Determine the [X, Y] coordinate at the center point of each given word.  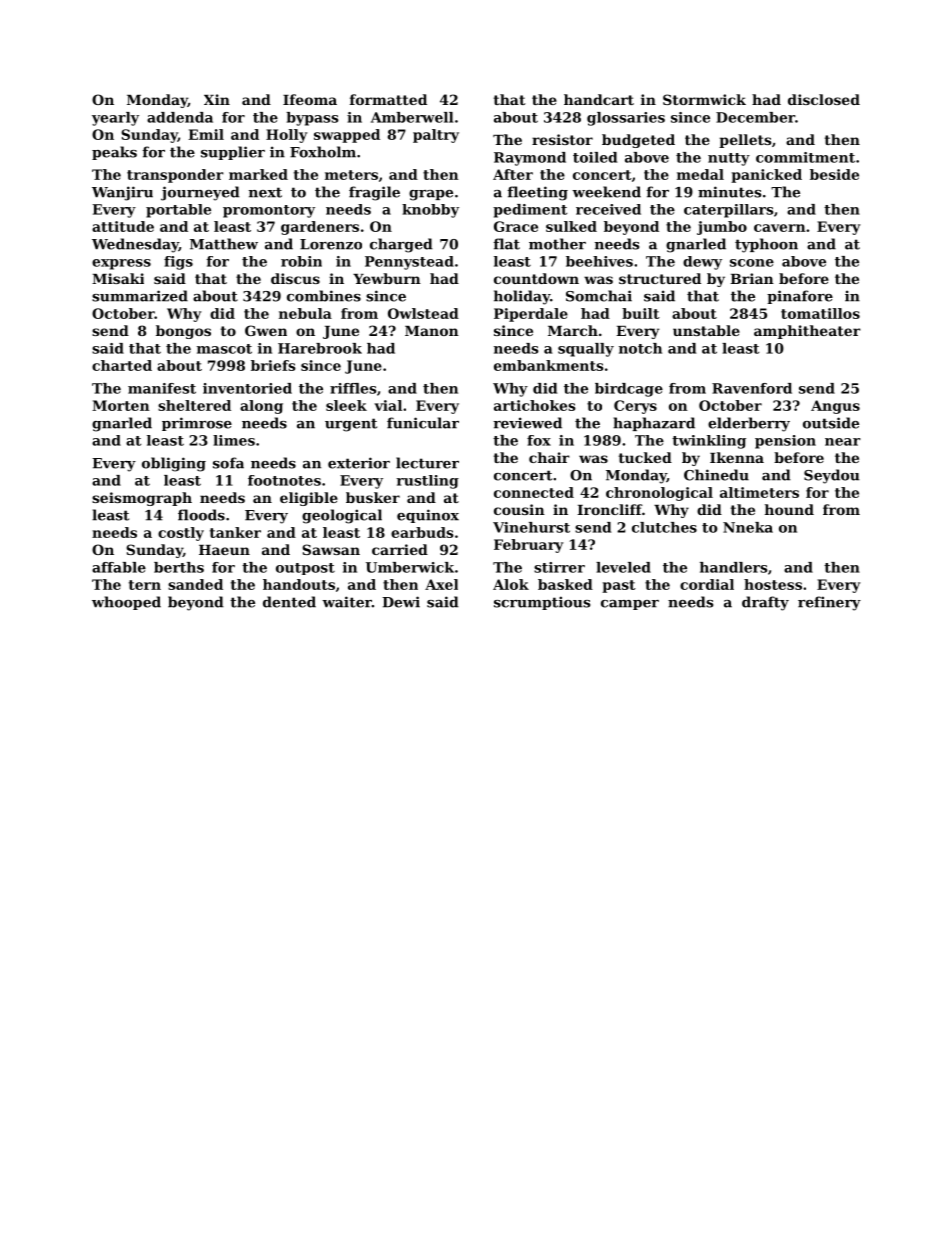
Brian [752, 278]
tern [145, 585]
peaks [114, 153]
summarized [140, 296]
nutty [729, 159]
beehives [599, 261]
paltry [436, 136]
